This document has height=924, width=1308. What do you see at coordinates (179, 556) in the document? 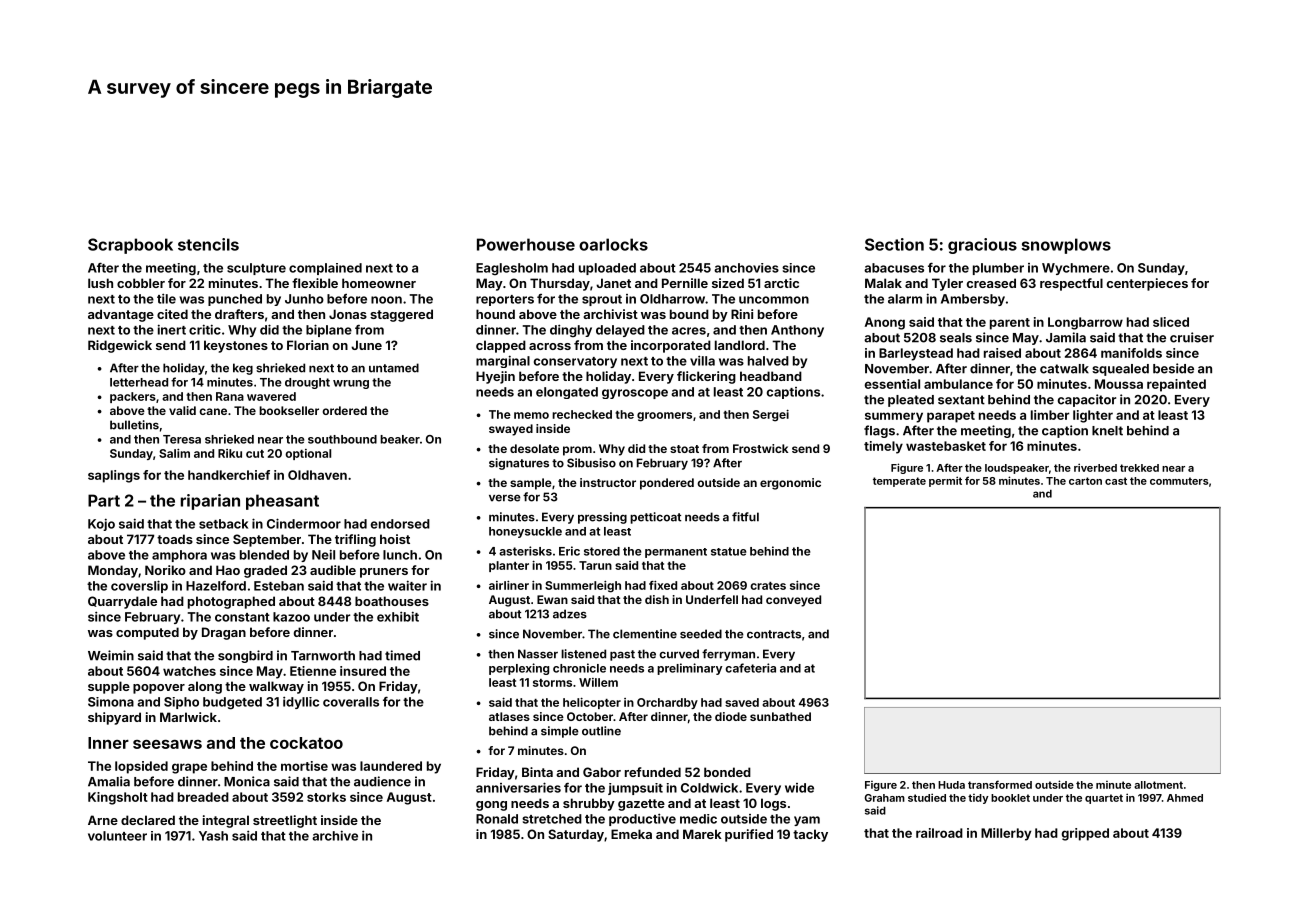
I see `amphora` at bounding box center [179, 556].
